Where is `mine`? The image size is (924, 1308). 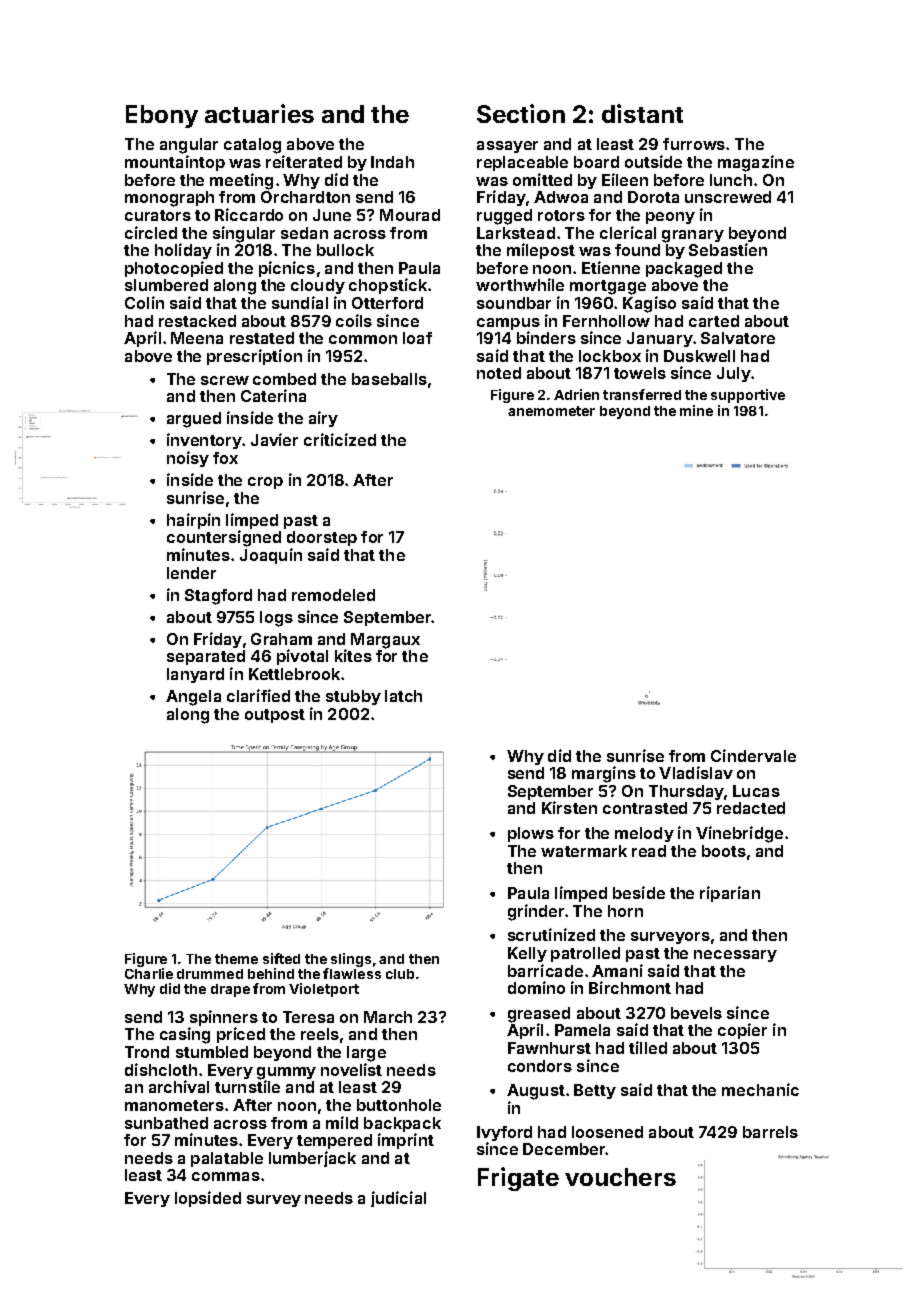
mine is located at coordinates (696, 410).
